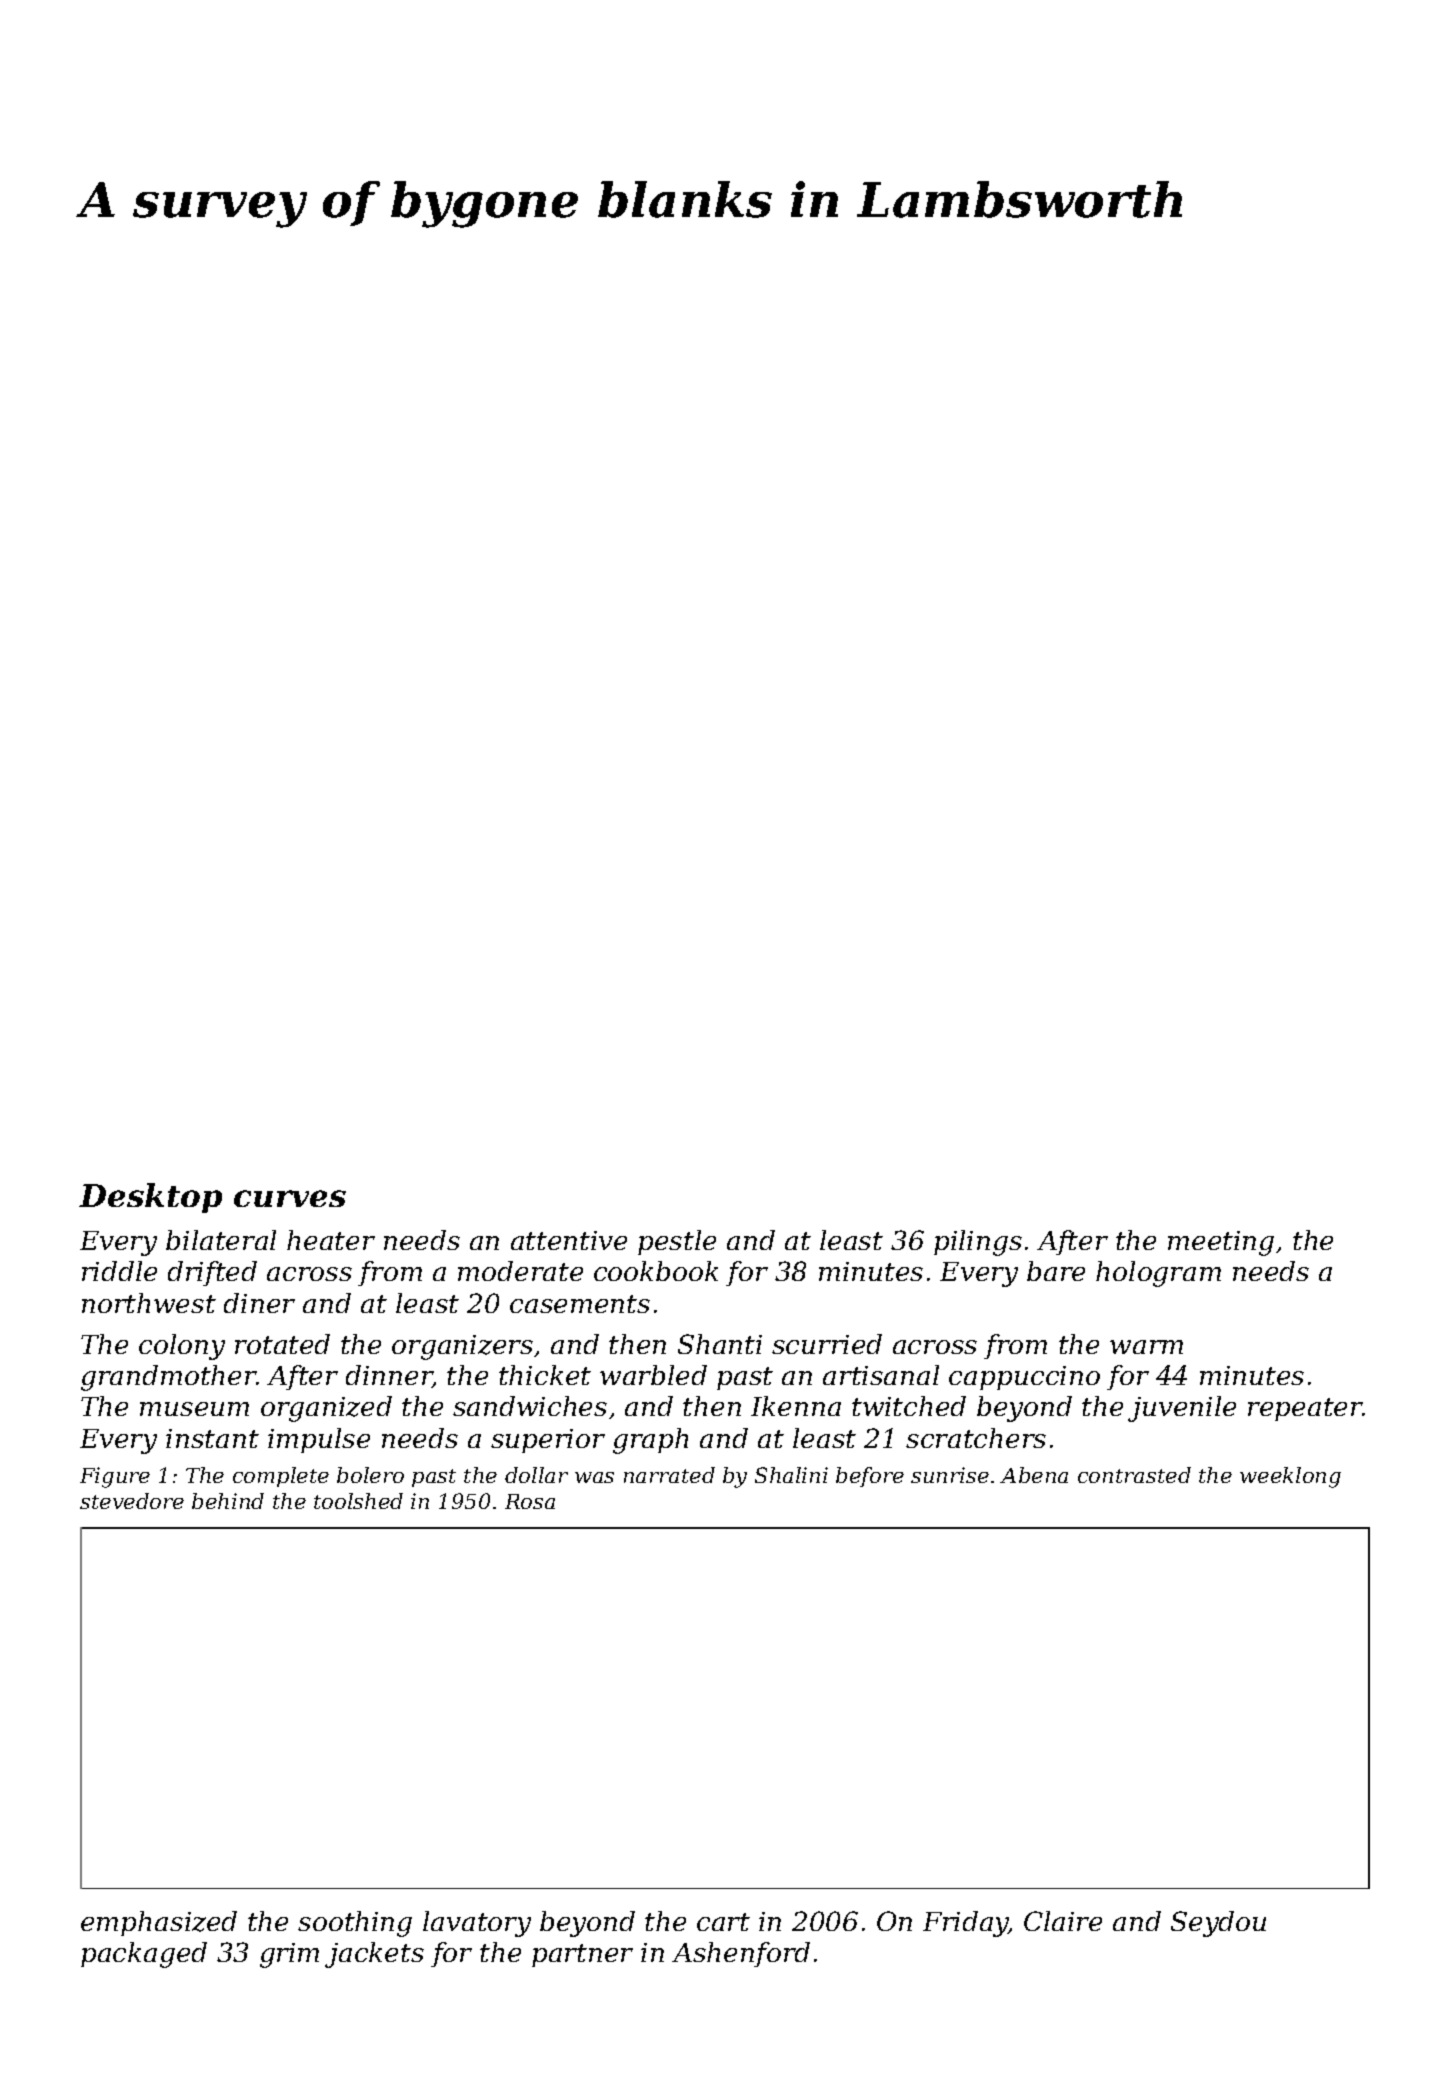 This screenshot has height=2100, width=1450. What do you see at coordinates (582, 1955) in the screenshot?
I see `partner` at bounding box center [582, 1955].
